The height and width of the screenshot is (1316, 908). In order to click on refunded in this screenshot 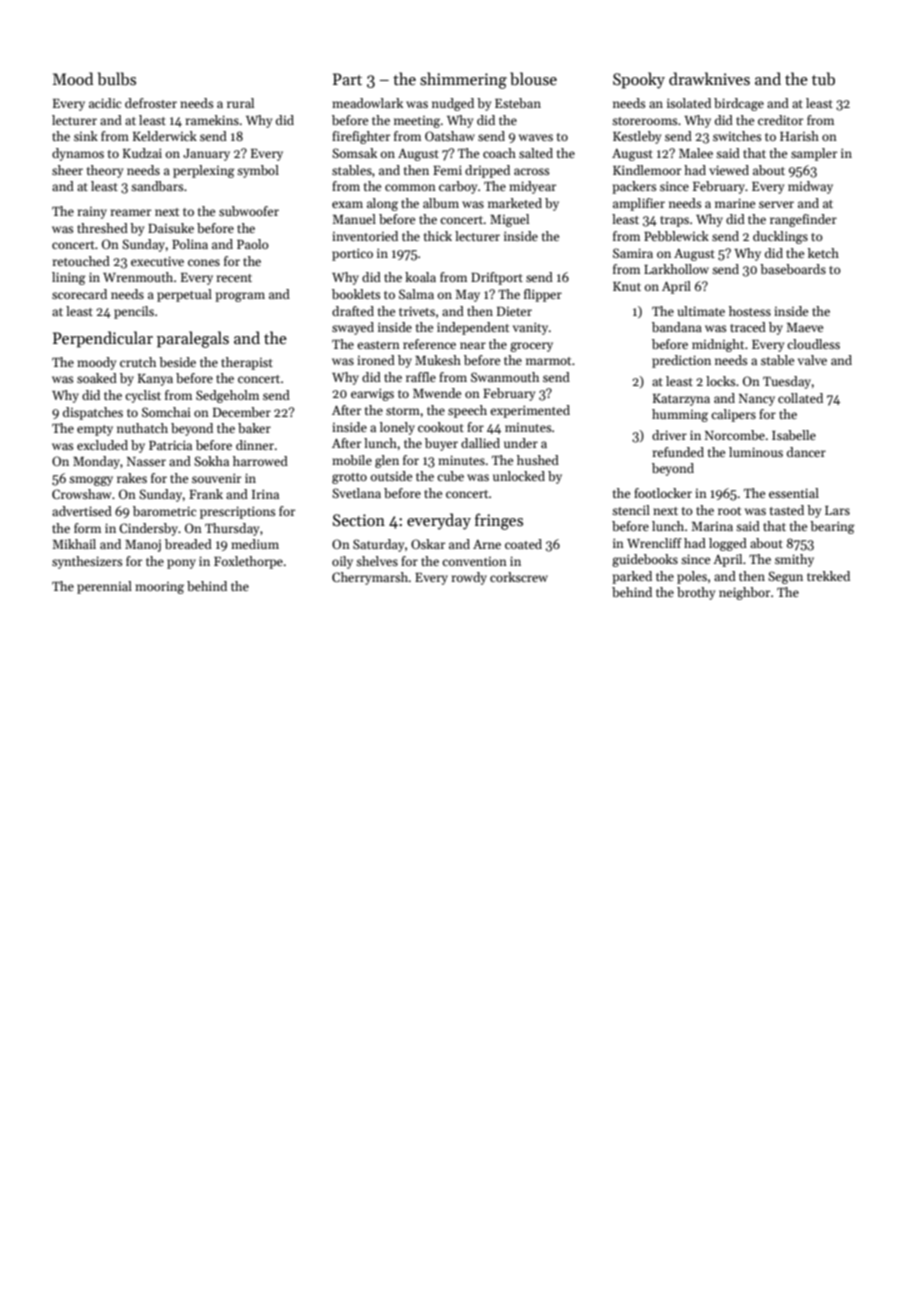, I will do `click(678, 452)`.
